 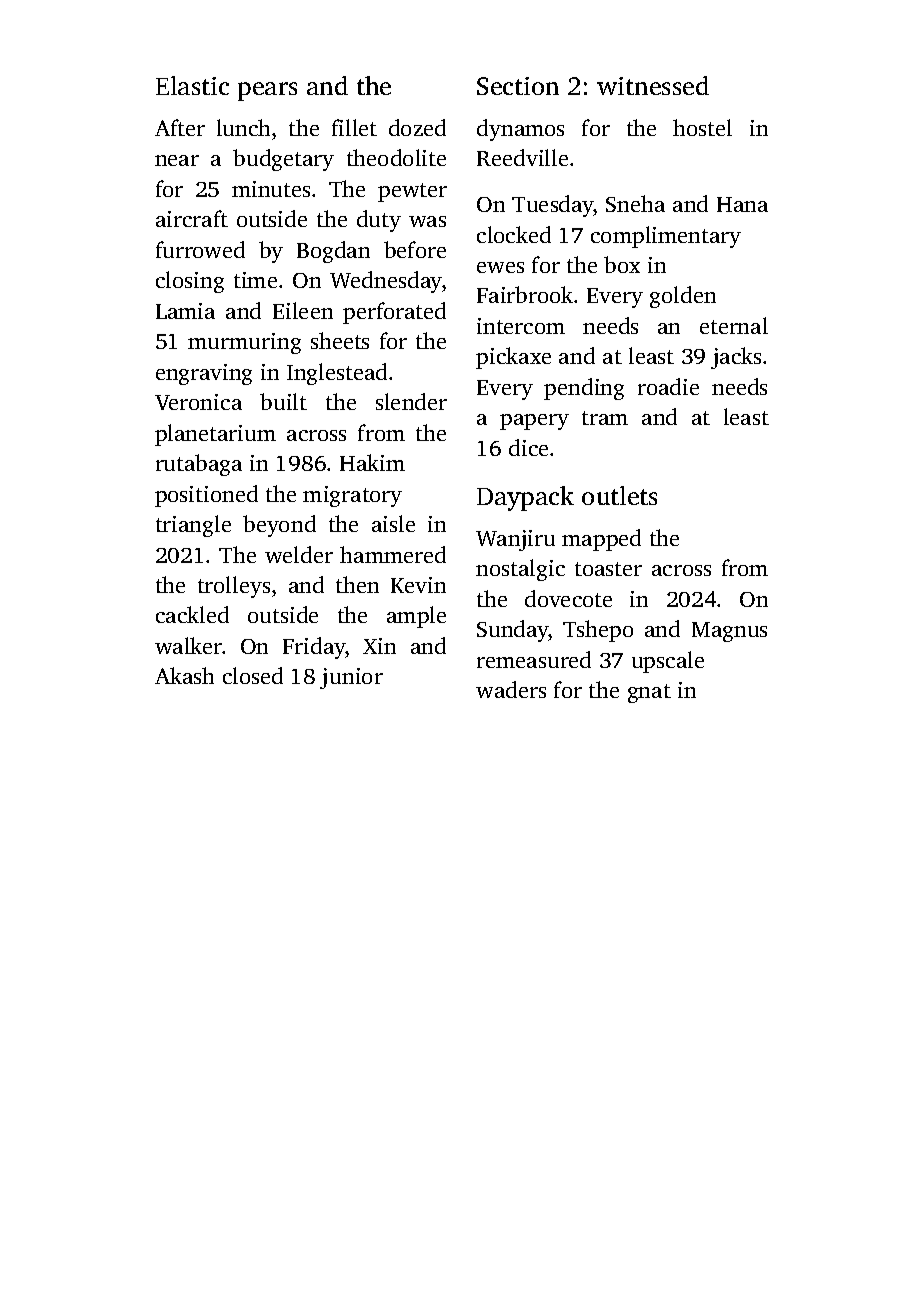 I want to click on golden, so click(x=683, y=297).
